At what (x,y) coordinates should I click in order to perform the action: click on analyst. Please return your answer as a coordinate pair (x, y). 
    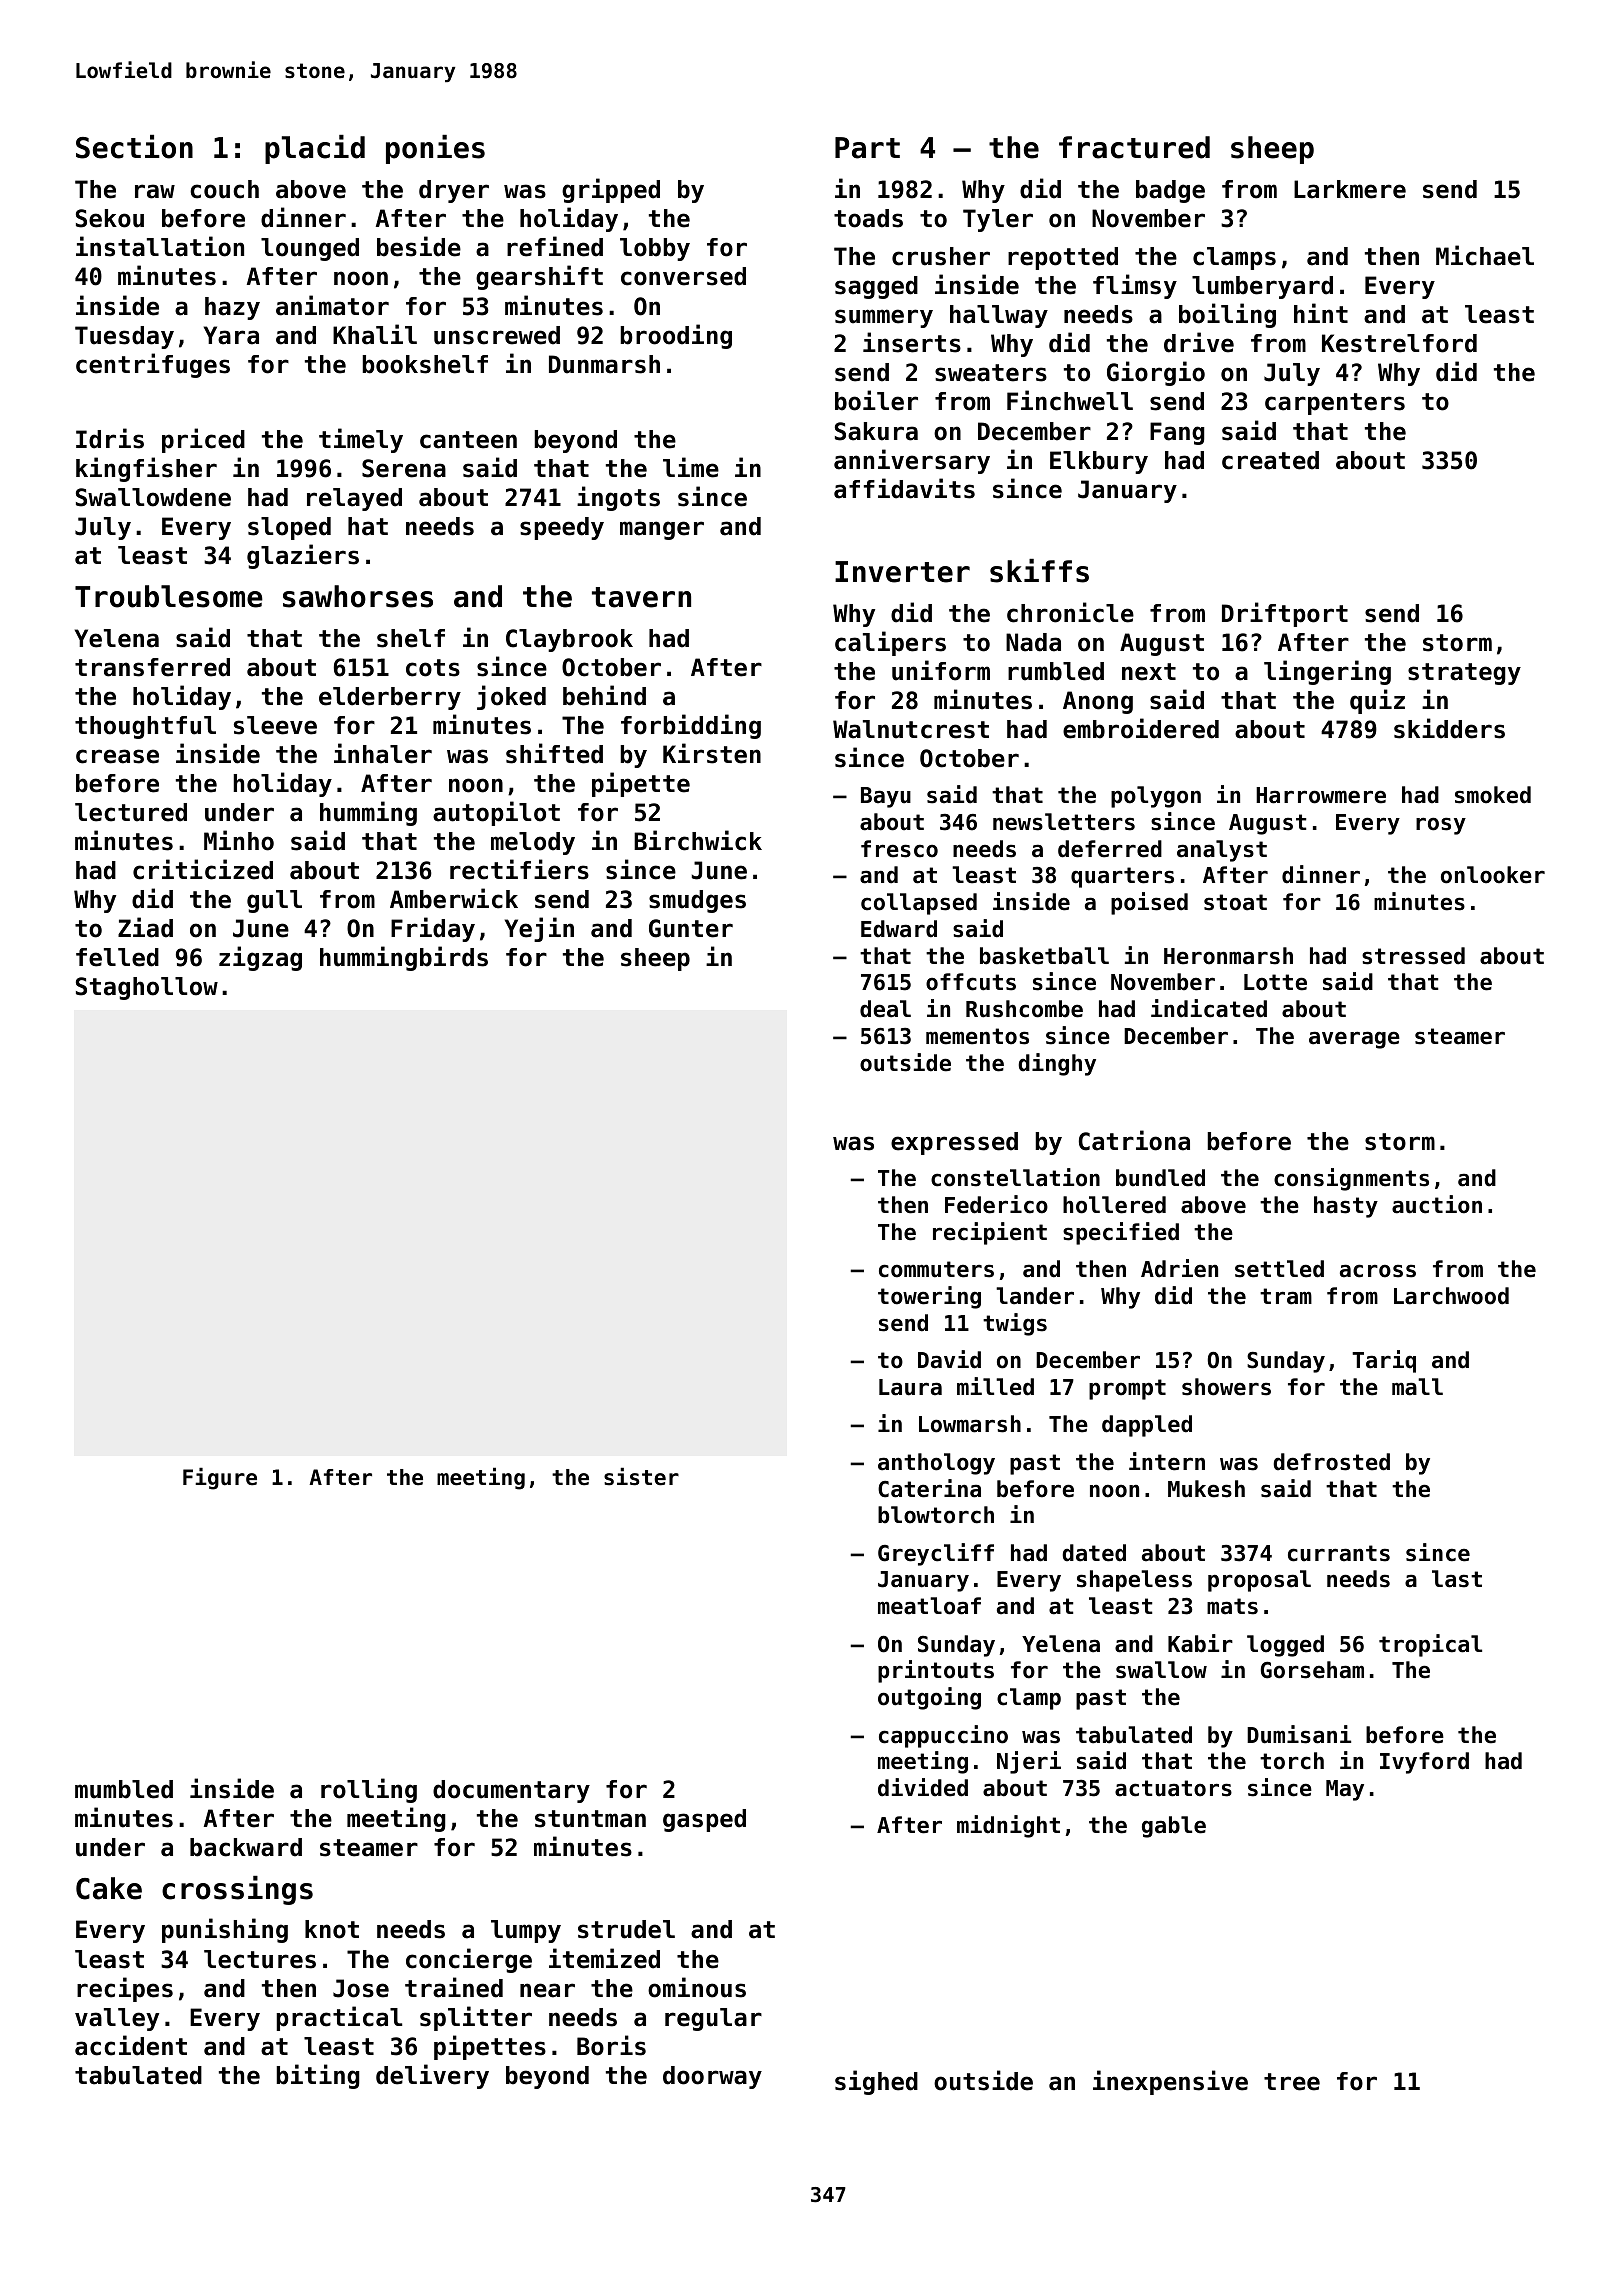
    Looking at the image, I should click on (1222, 851).
